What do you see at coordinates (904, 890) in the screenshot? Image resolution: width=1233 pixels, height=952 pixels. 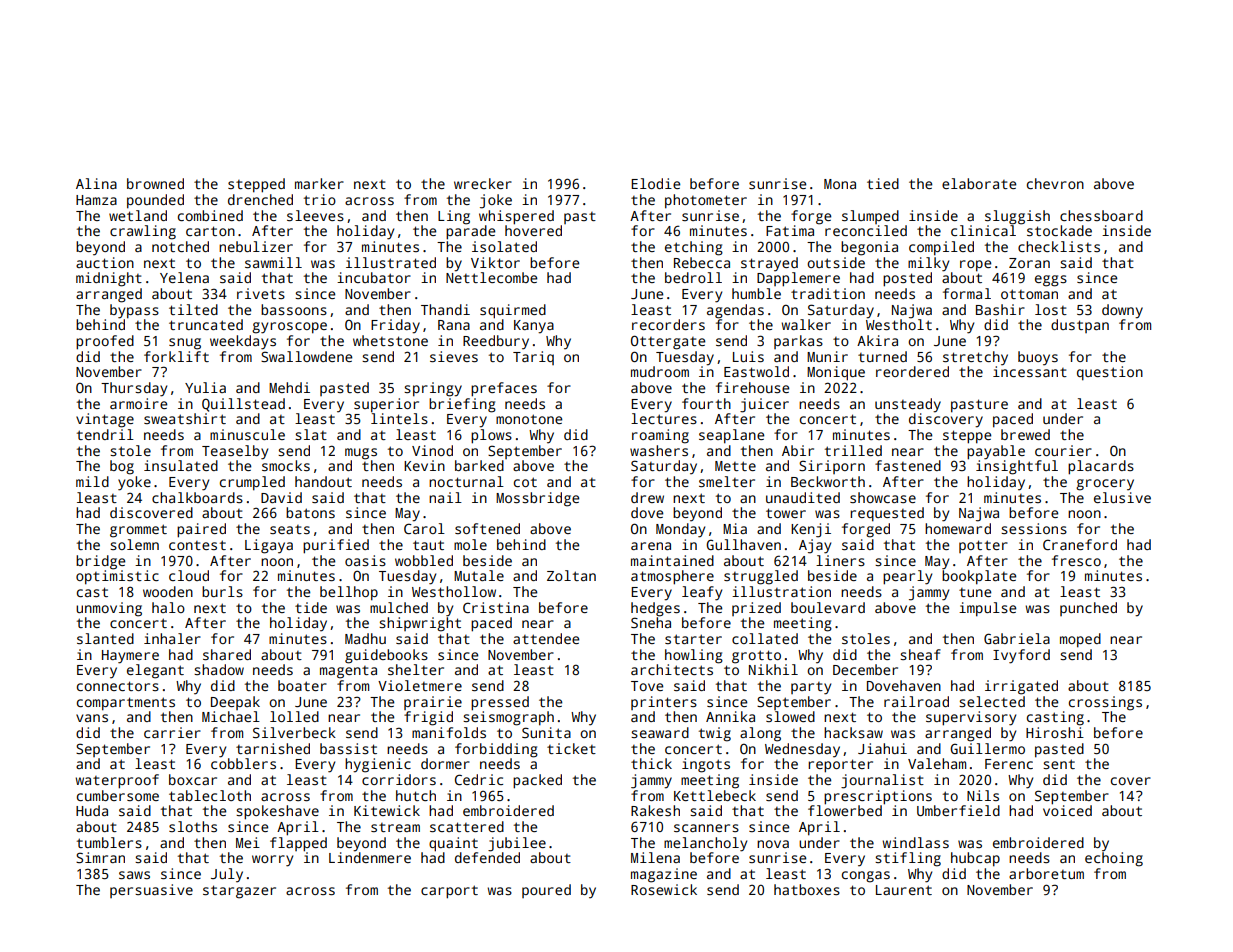 I see `Laurent` at bounding box center [904, 890].
